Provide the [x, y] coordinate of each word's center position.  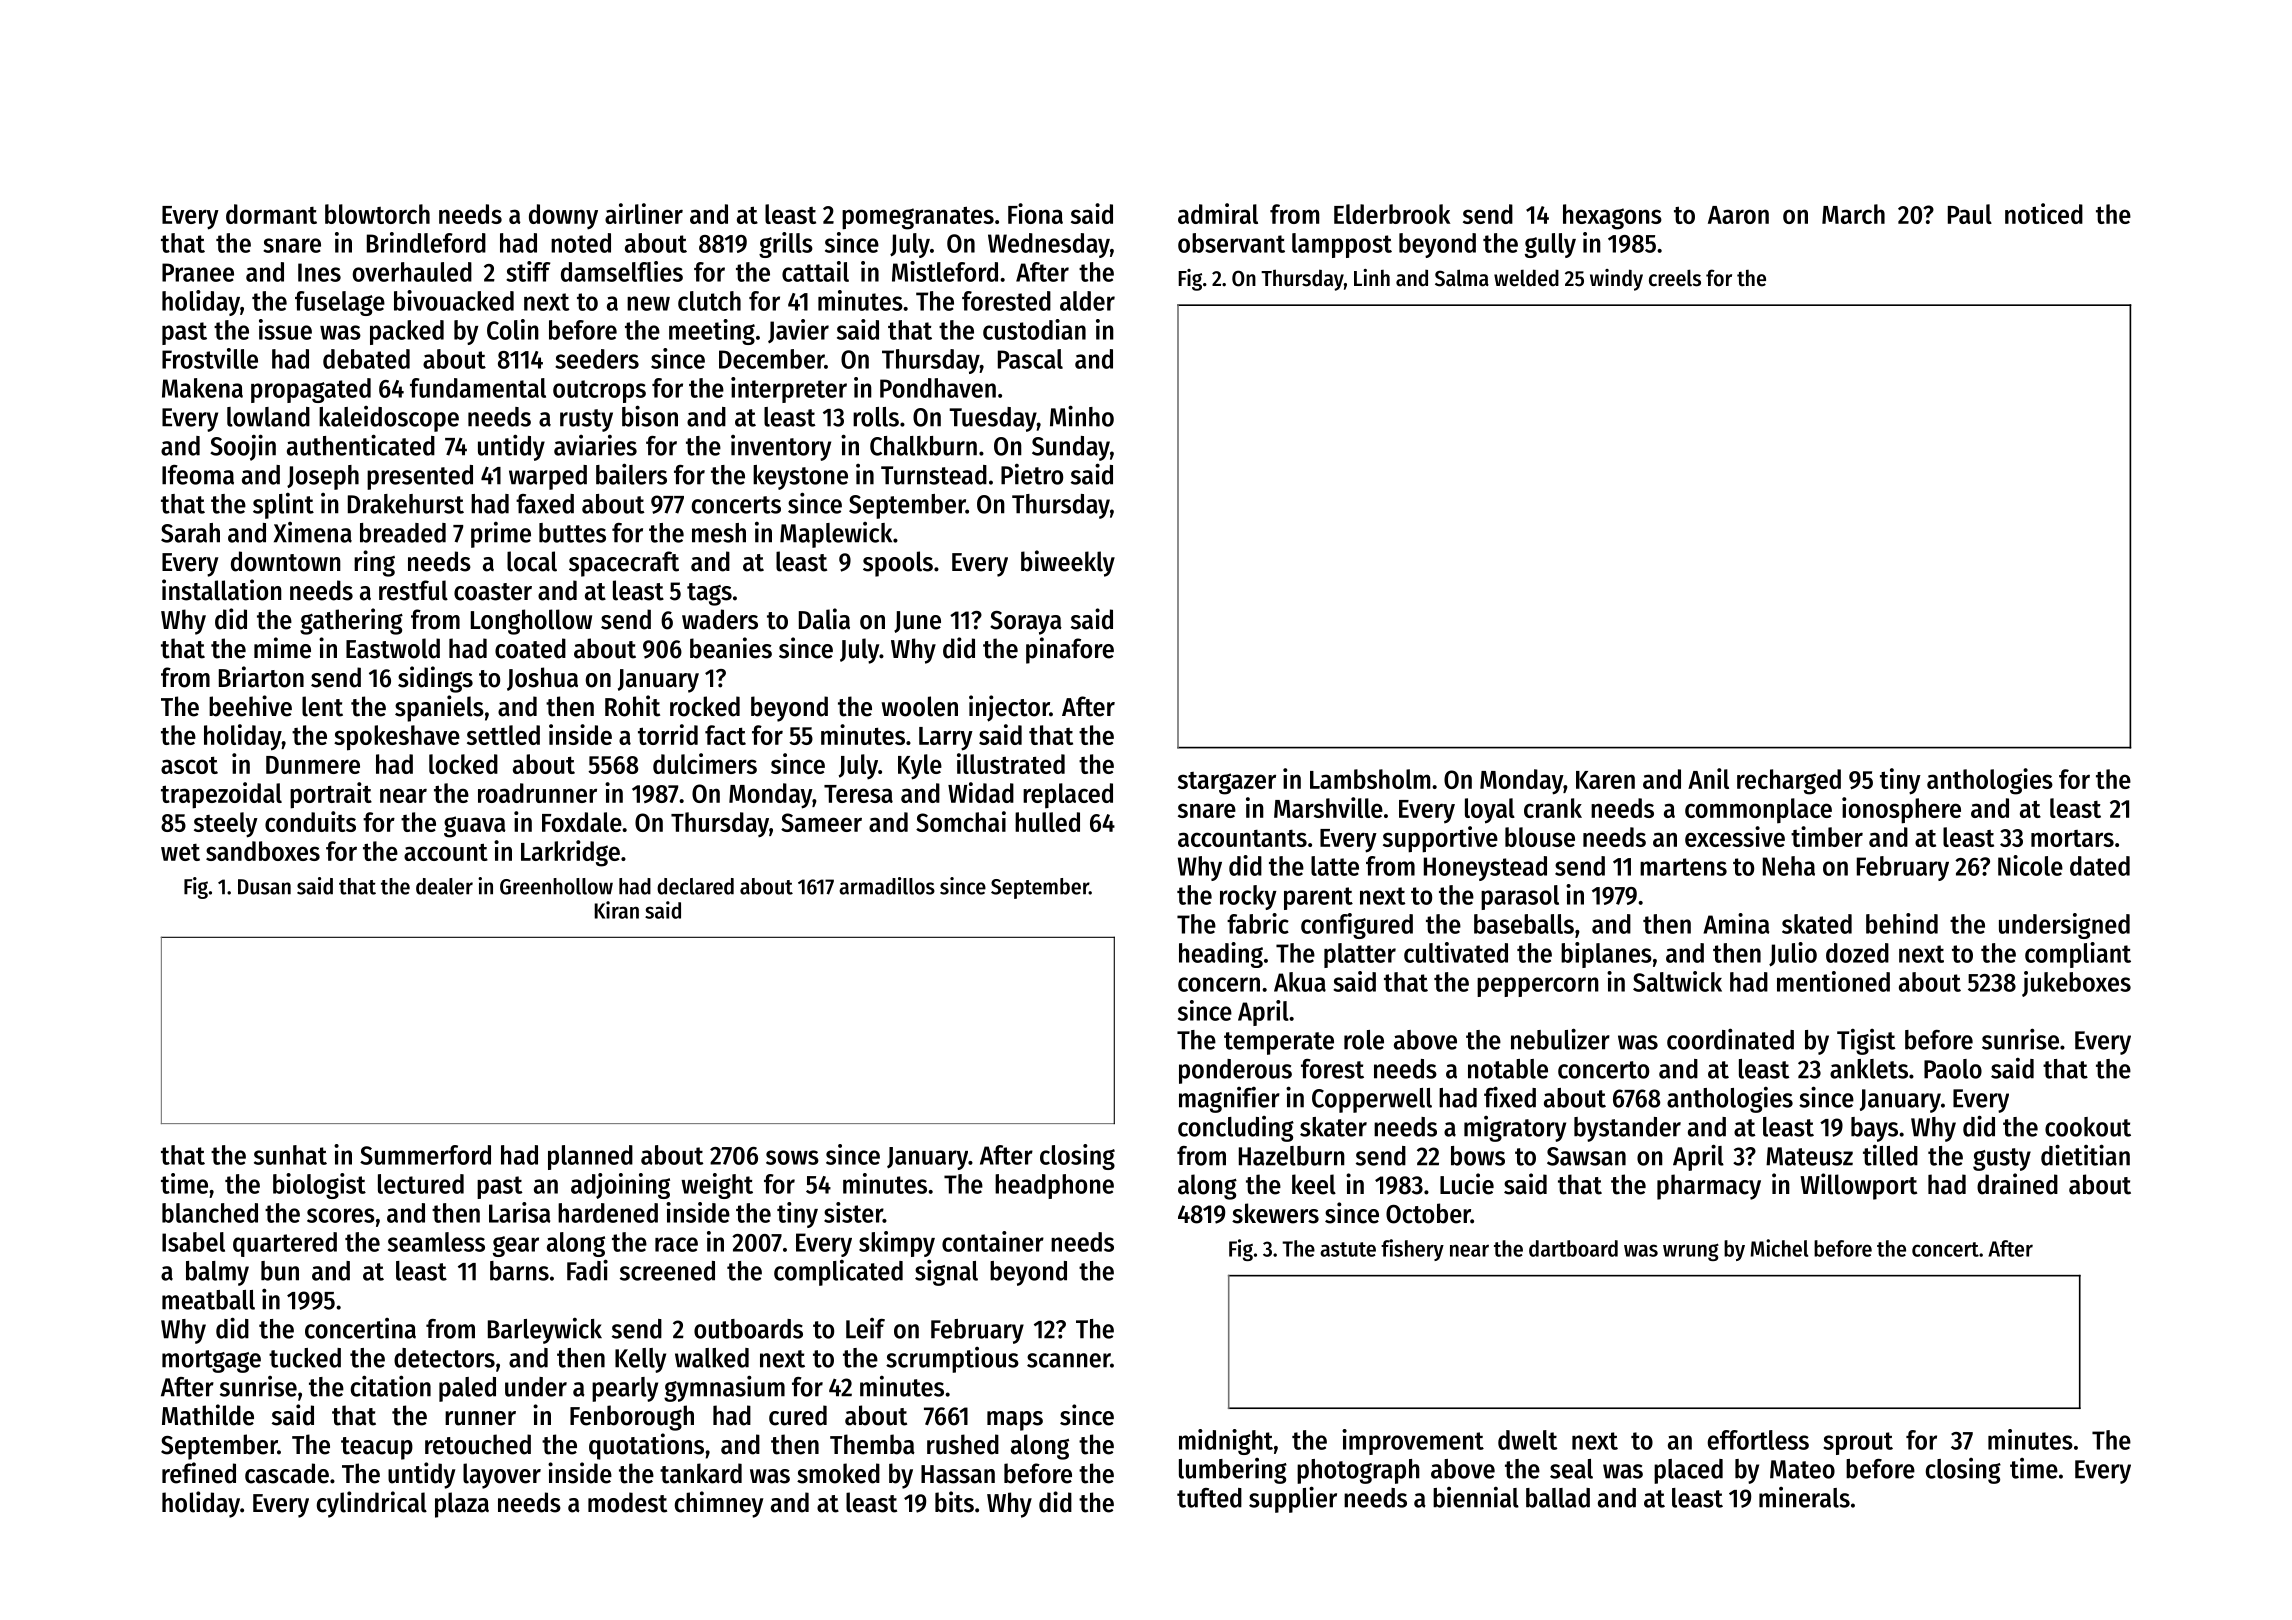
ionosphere [1901, 810]
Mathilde [208, 1415]
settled [503, 735]
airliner [644, 213]
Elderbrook [1392, 214]
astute [1348, 1249]
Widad [981, 792]
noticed [2044, 213]
